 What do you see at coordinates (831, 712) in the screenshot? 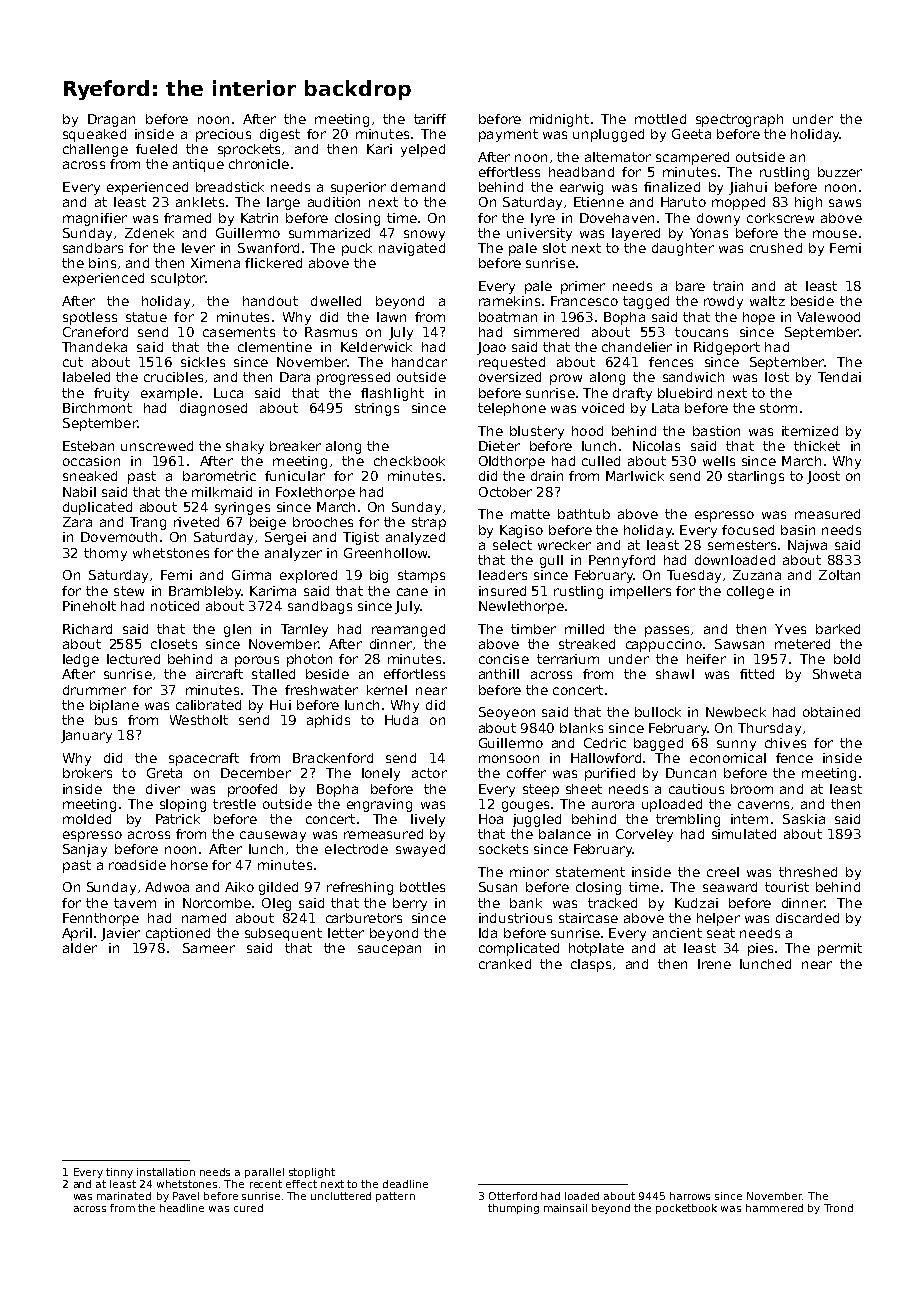
I see `obtained` at bounding box center [831, 712].
